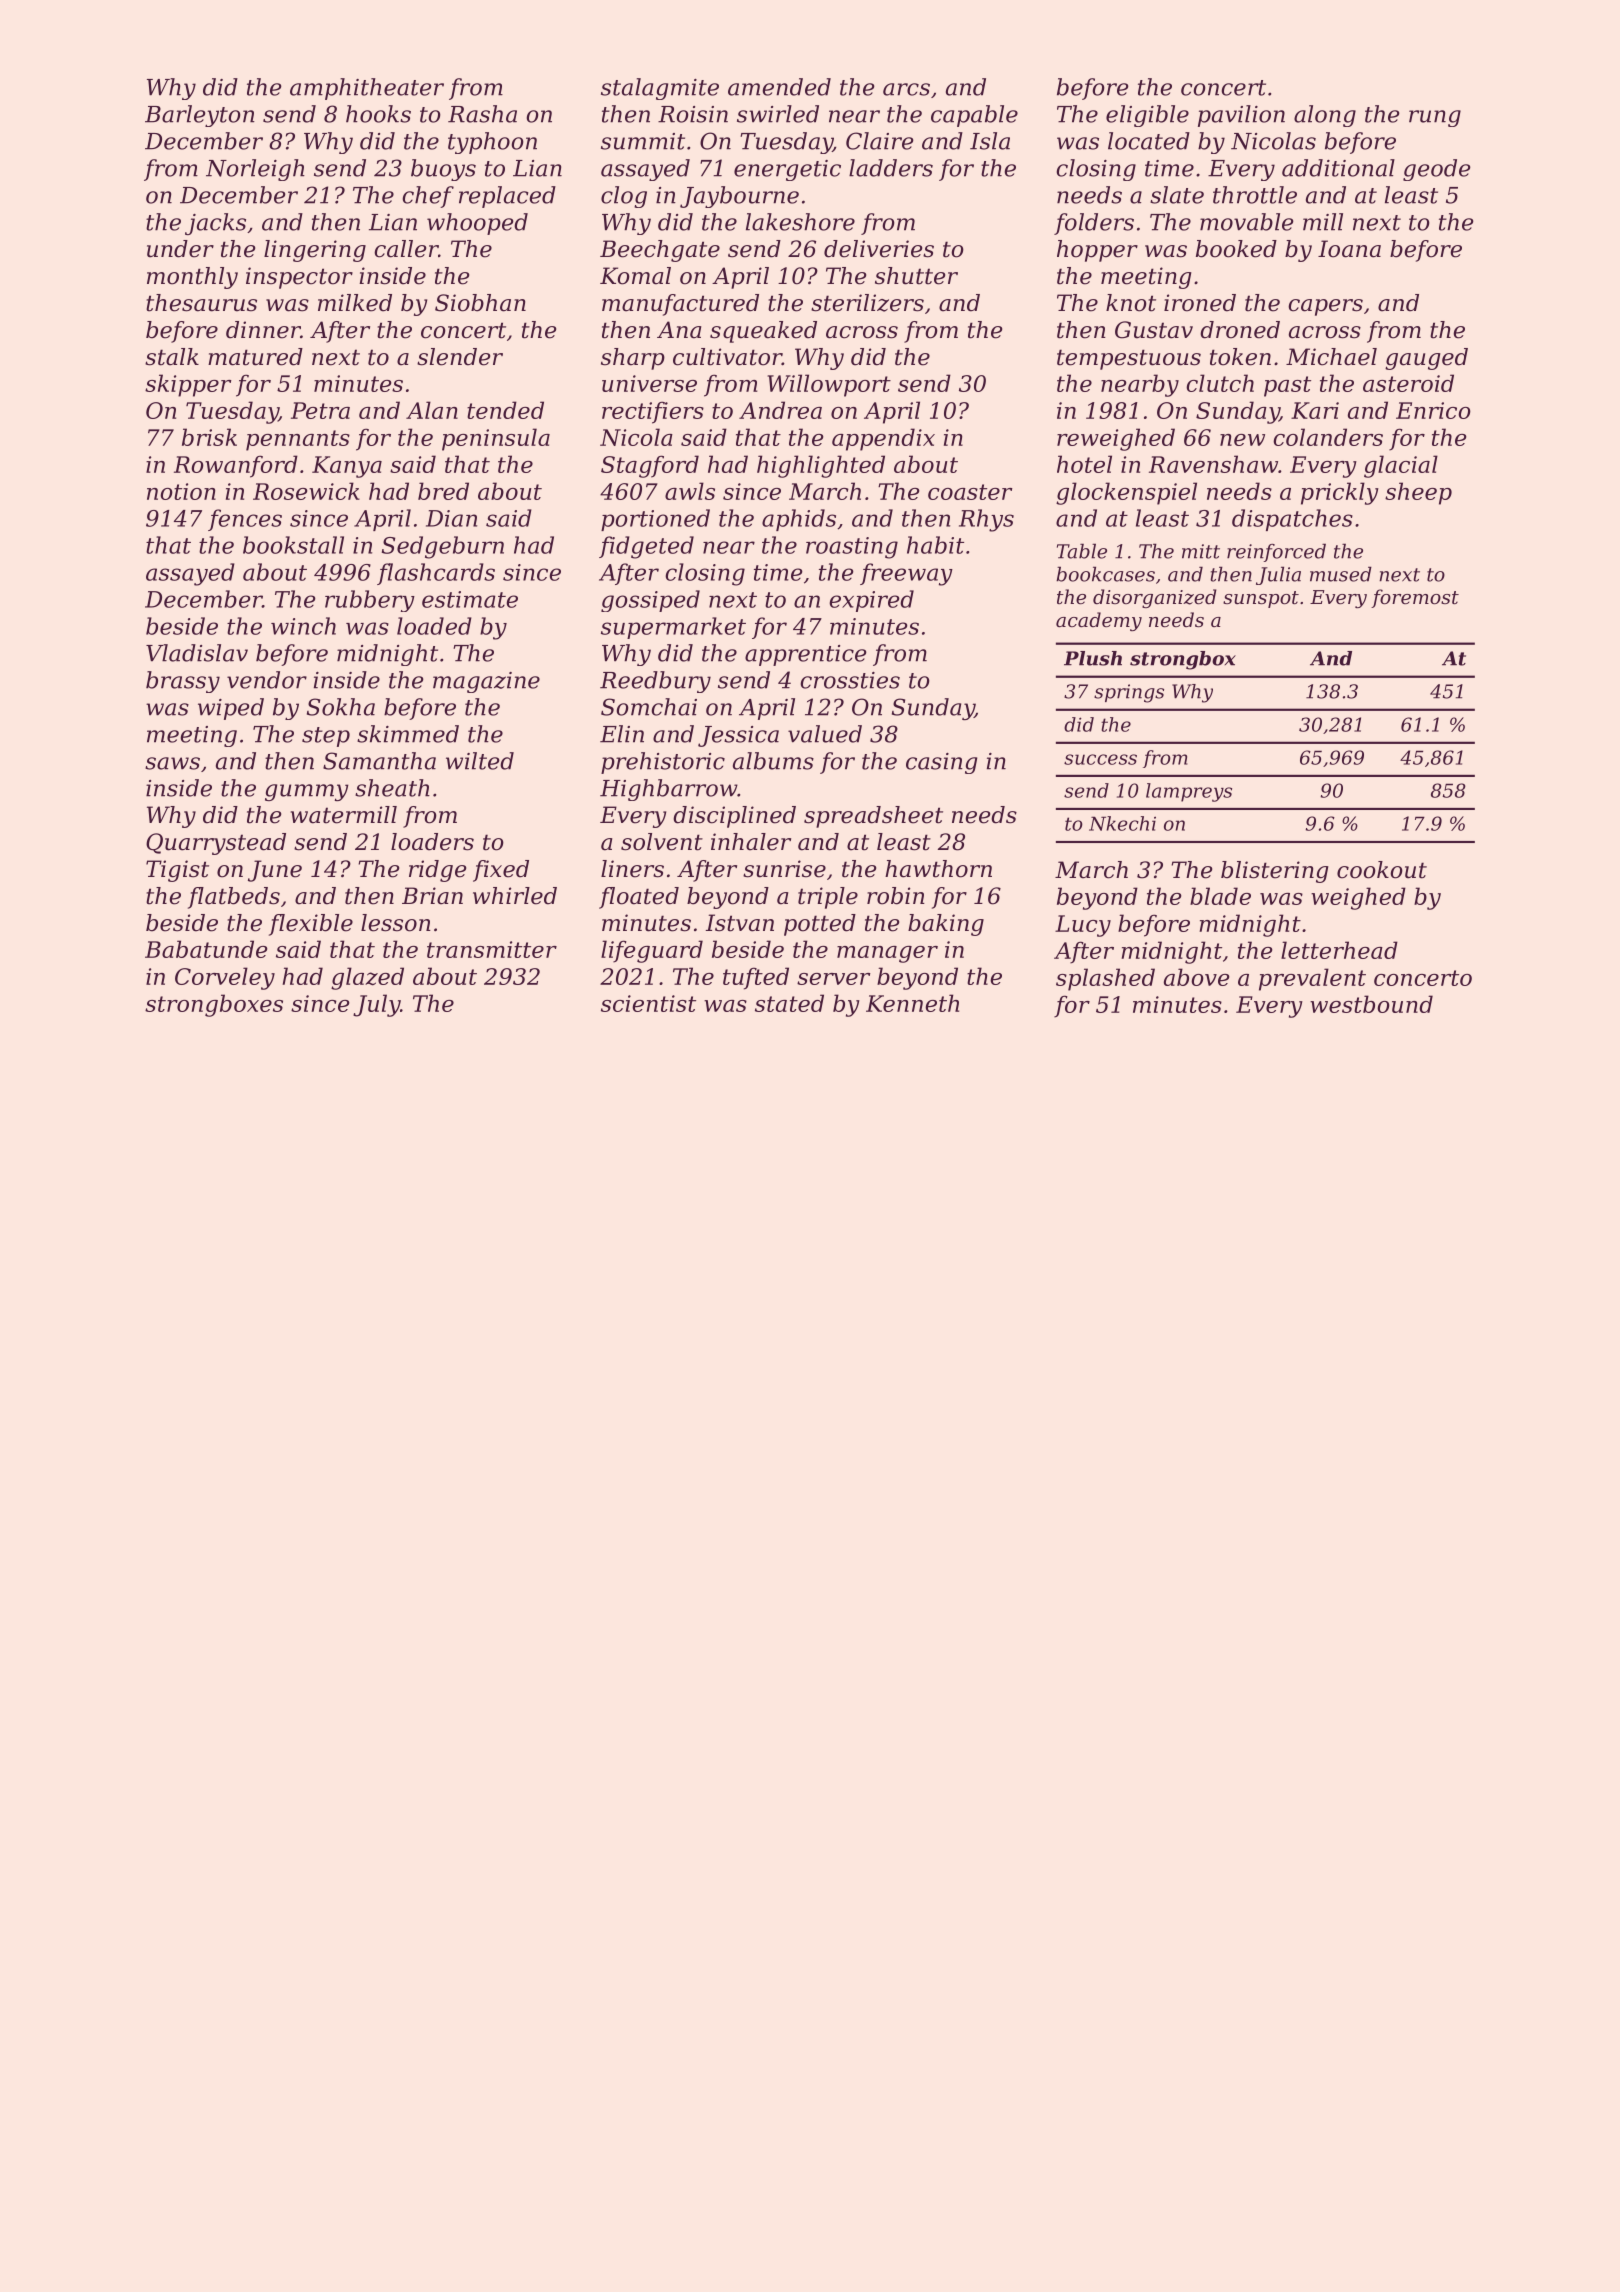 This document has width=1620, height=2292. What do you see at coordinates (779, 87) in the document?
I see `amended` at bounding box center [779, 87].
